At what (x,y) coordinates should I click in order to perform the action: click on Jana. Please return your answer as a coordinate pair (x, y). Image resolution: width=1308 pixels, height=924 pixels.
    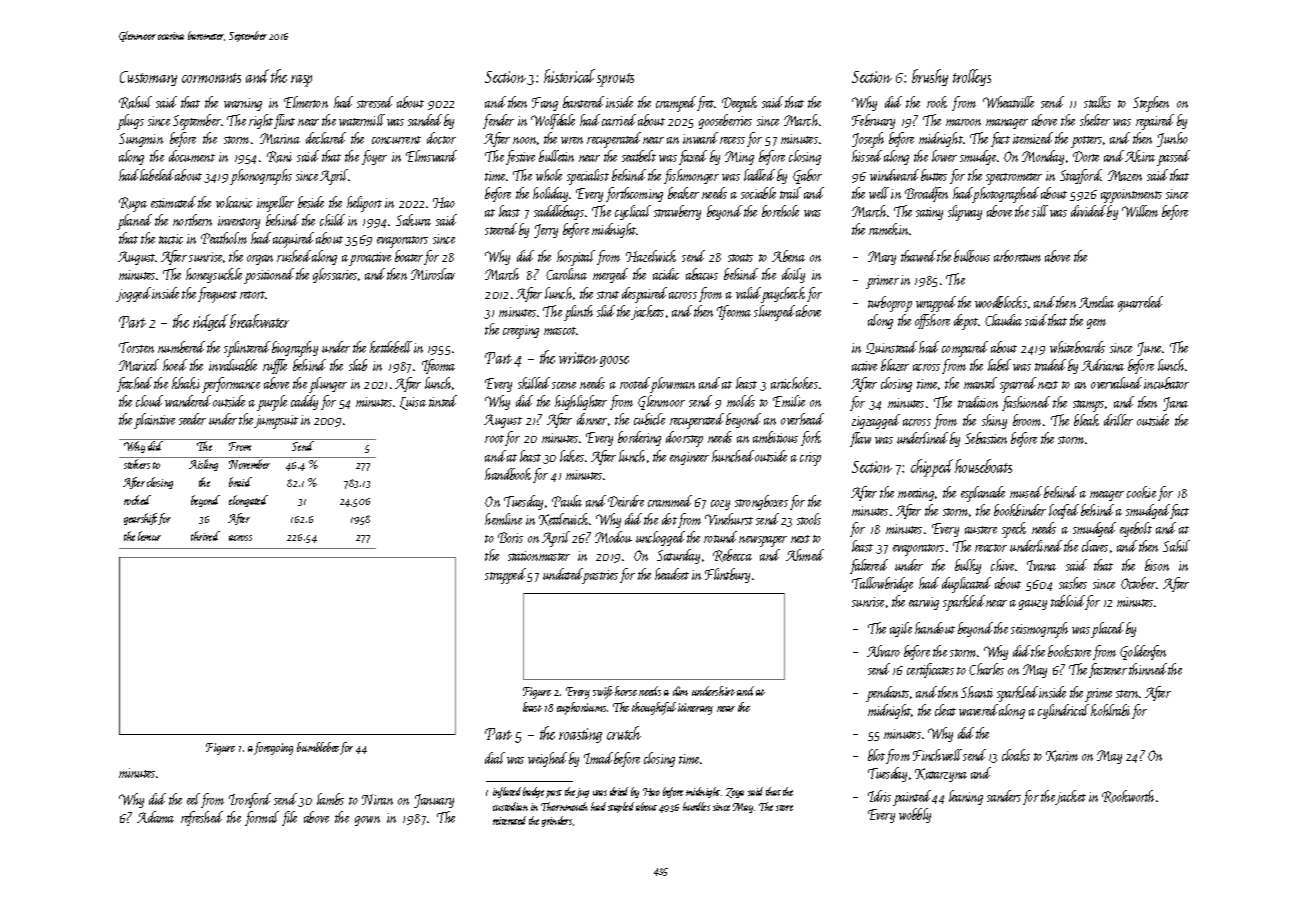
    Looking at the image, I should click on (1175, 404).
